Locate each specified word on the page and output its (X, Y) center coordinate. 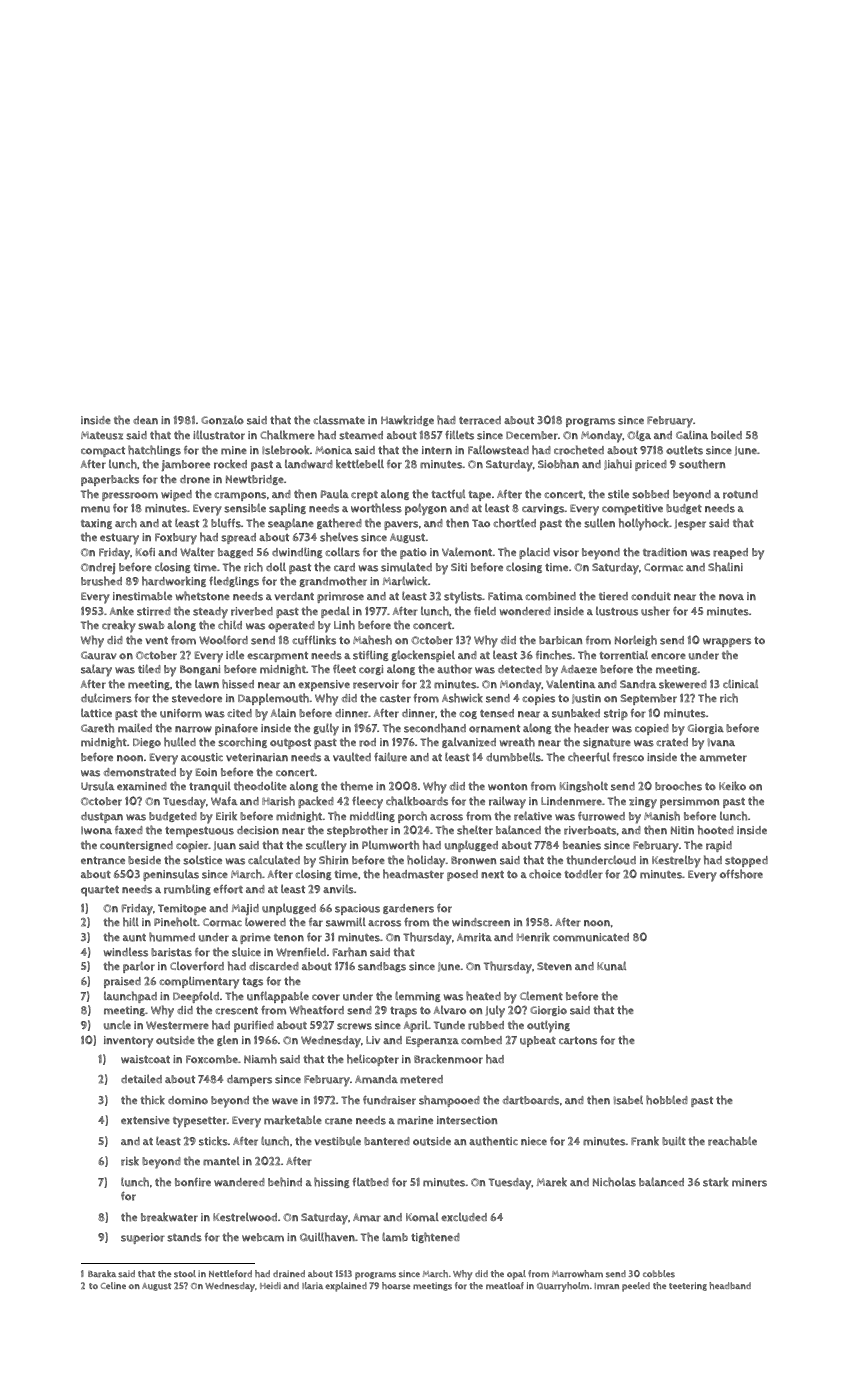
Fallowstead (498, 450)
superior (143, 1238)
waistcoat (145, 1059)
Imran (606, 1286)
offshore (741, 874)
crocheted (579, 450)
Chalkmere (287, 435)
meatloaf (505, 1285)
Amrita (474, 937)
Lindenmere (571, 801)
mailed (135, 728)
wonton (507, 787)
